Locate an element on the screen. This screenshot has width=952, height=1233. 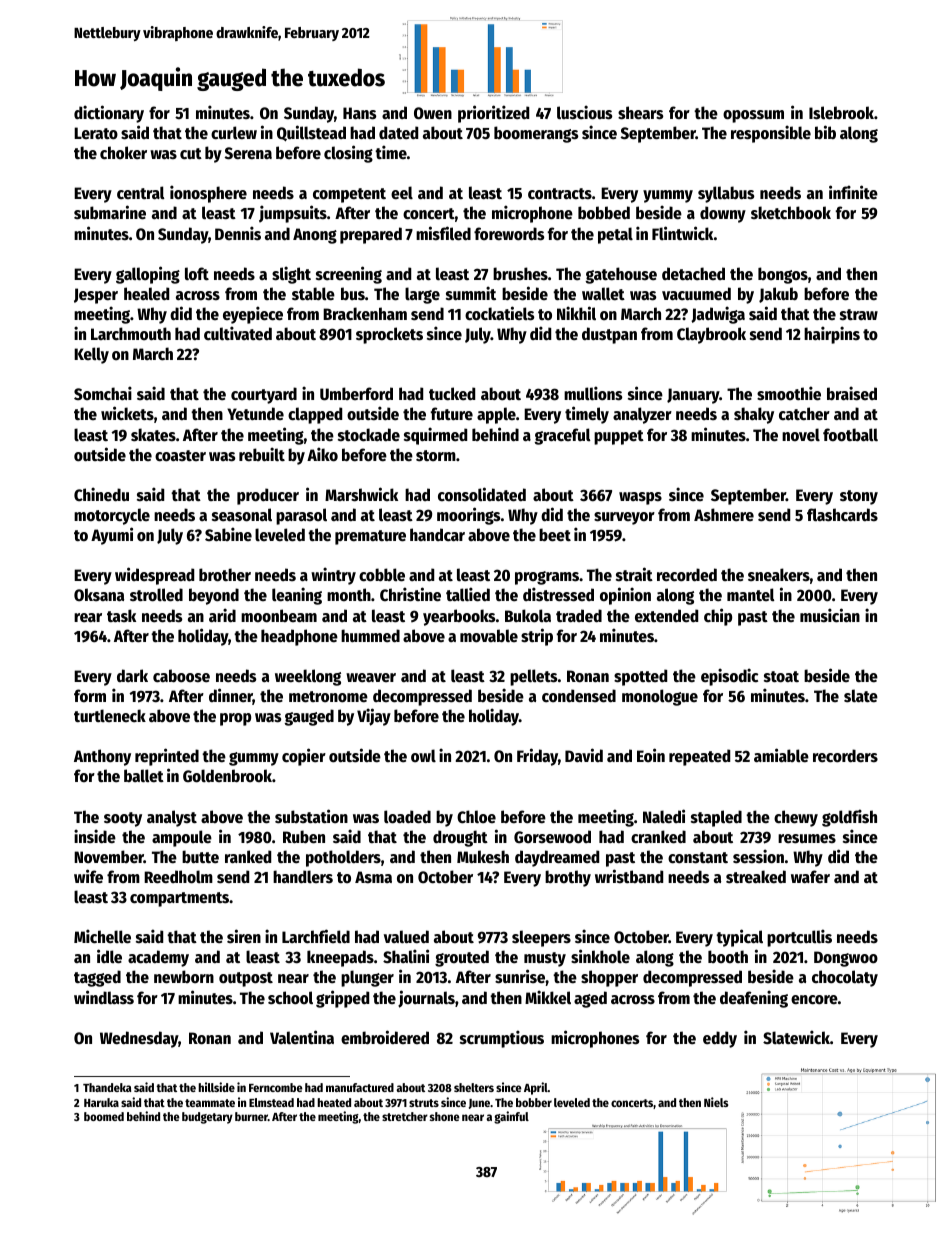
boomerangs is located at coordinates (536, 134).
